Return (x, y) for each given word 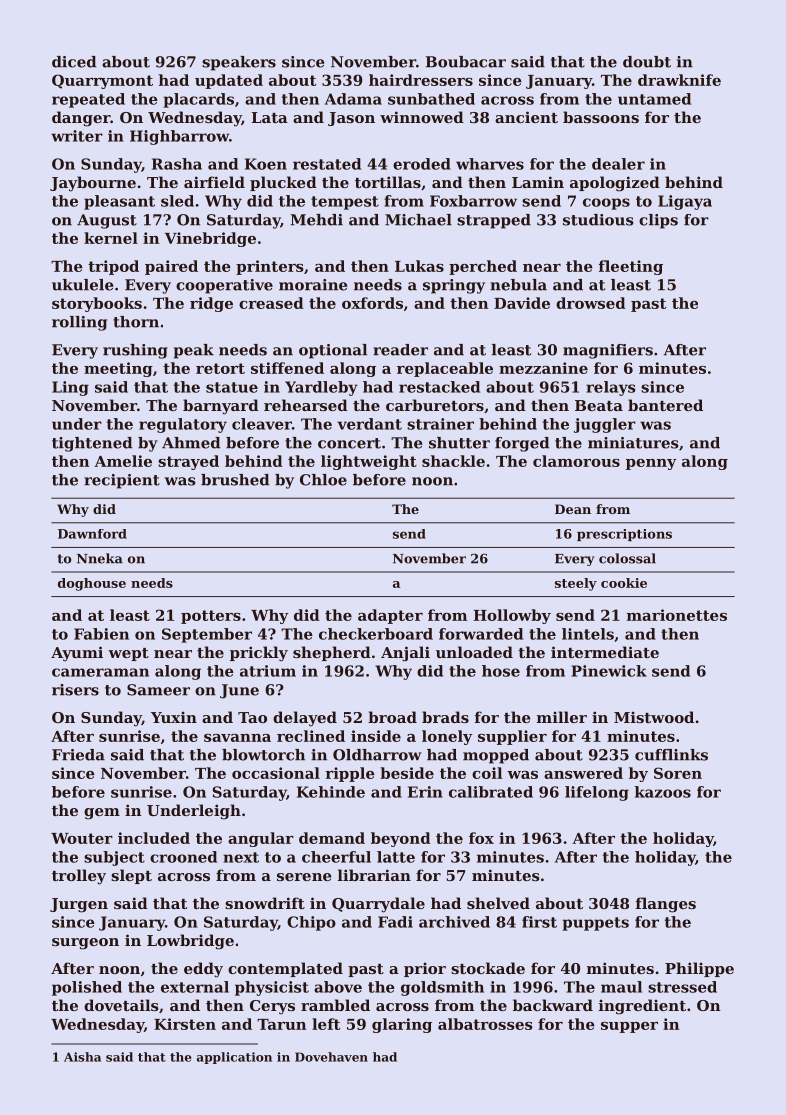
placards (199, 100)
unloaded (474, 652)
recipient (122, 481)
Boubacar (466, 62)
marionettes (677, 615)
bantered (665, 405)
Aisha (82, 1057)
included (154, 838)
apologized (615, 184)
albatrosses (485, 1024)
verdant (369, 424)
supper (629, 1027)
